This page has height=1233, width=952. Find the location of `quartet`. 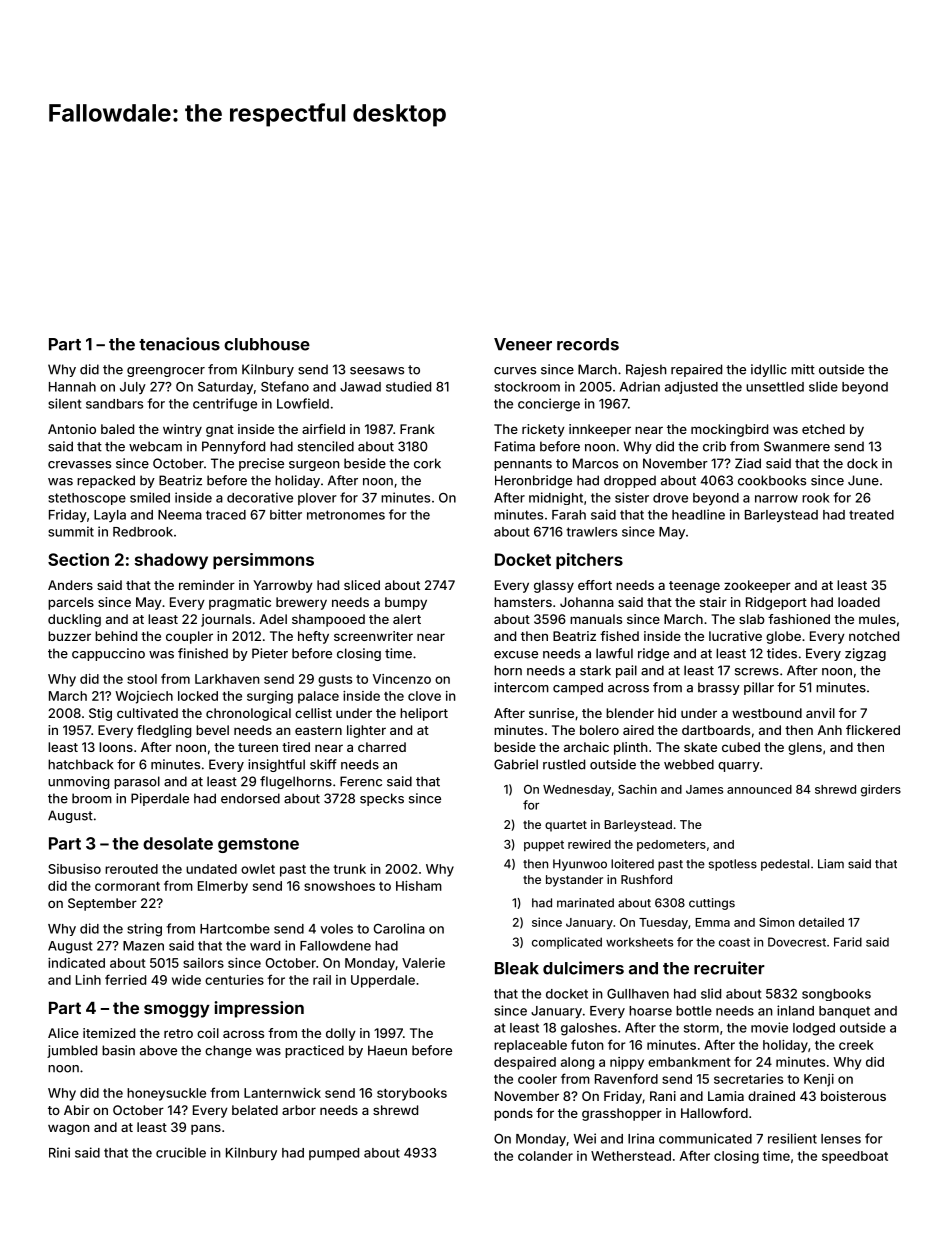

quartet is located at coordinates (566, 826).
